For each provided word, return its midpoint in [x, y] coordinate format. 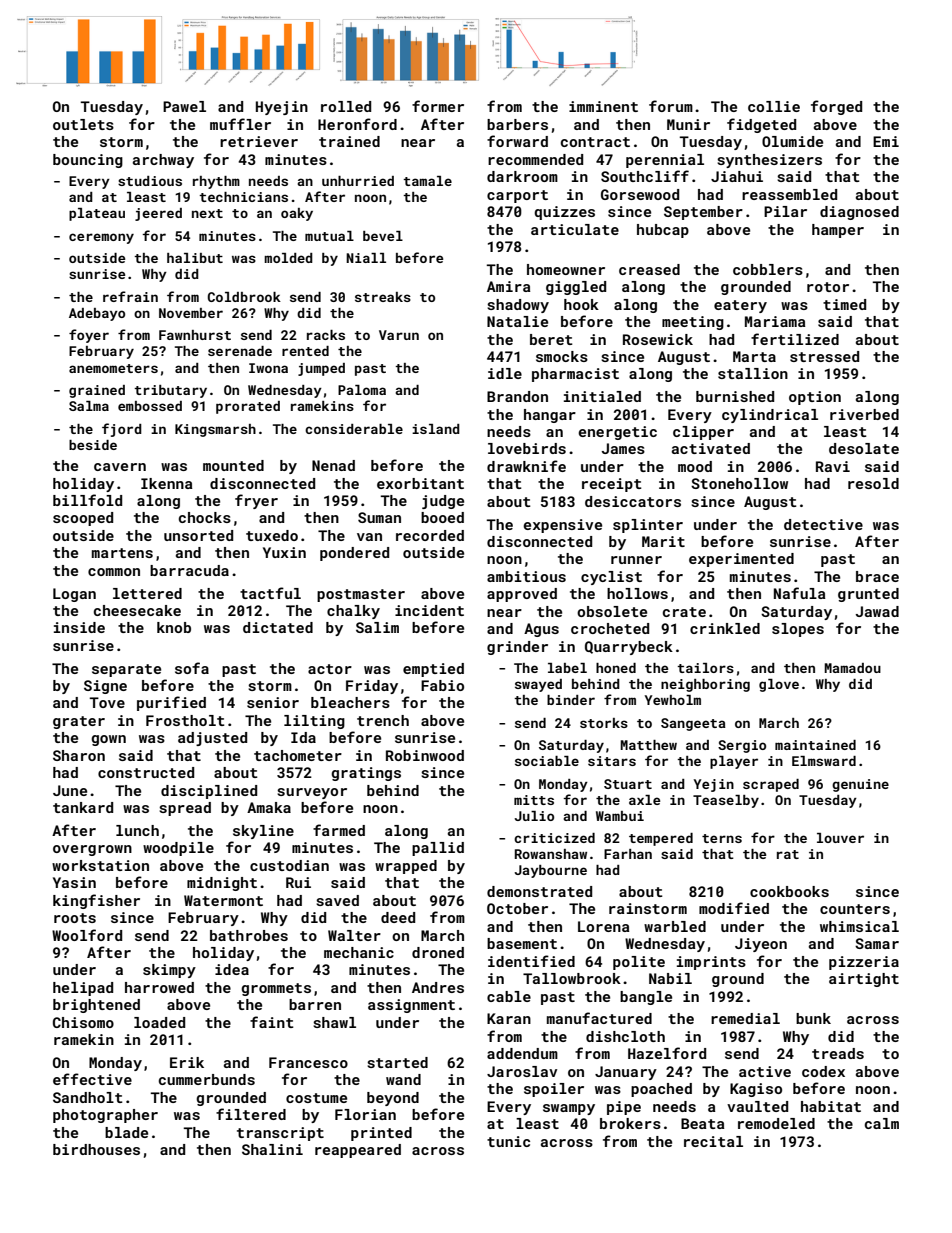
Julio [534, 816]
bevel [383, 236]
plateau [97, 214]
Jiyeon [761, 945]
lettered [147, 593]
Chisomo [83, 1022]
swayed [538, 685]
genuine [860, 785]
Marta [754, 356]
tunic [508, 1141]
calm [882, 1123]
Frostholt [185, 720]
